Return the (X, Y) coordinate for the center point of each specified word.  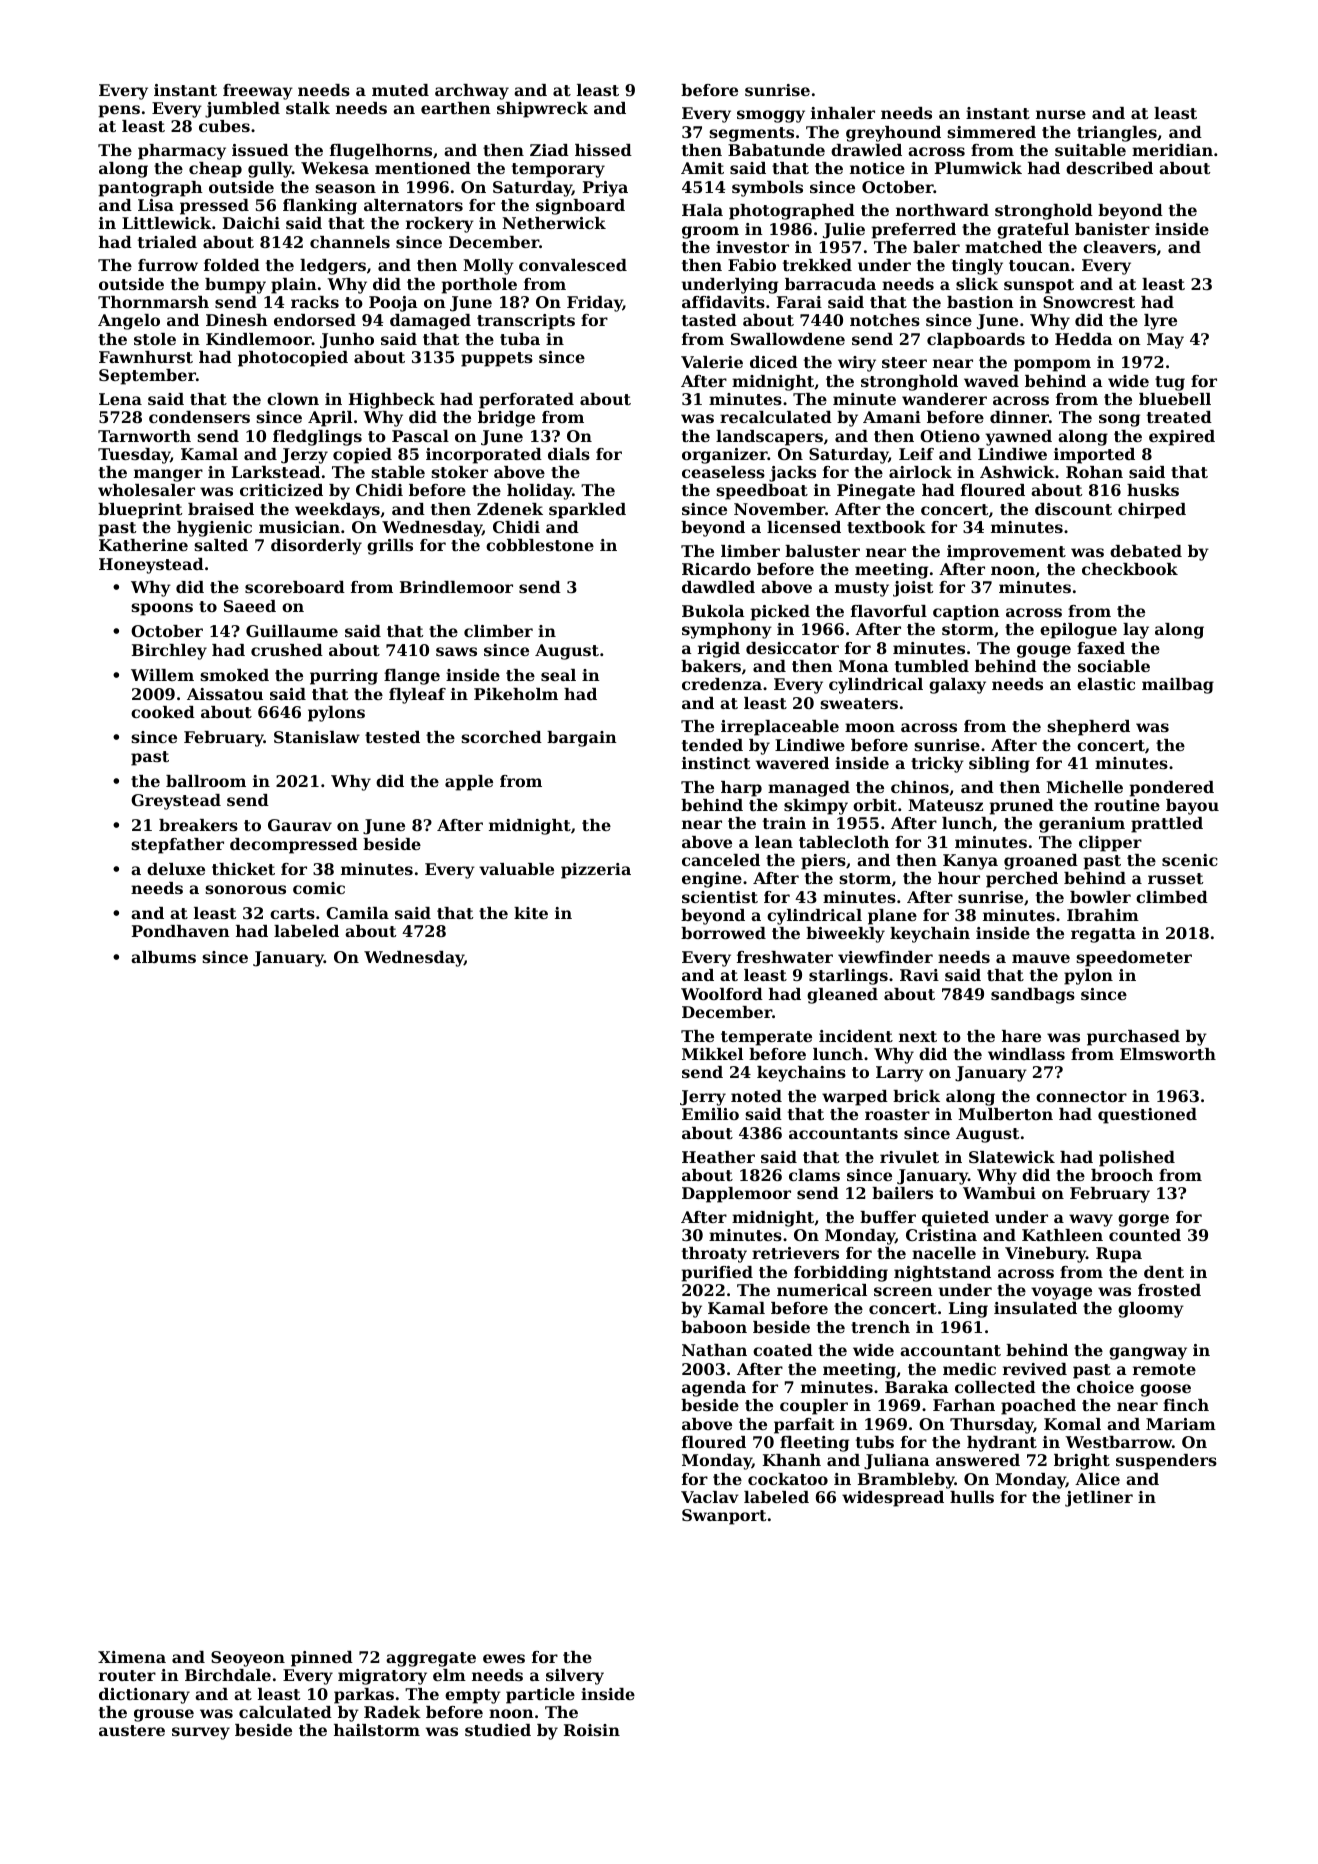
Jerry (703, 1098)
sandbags (1033, 996)
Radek (392, 1712)
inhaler (843, 113)
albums (163, 957)
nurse (1061, 114)
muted (400, 90)
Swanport (724, 1517)
